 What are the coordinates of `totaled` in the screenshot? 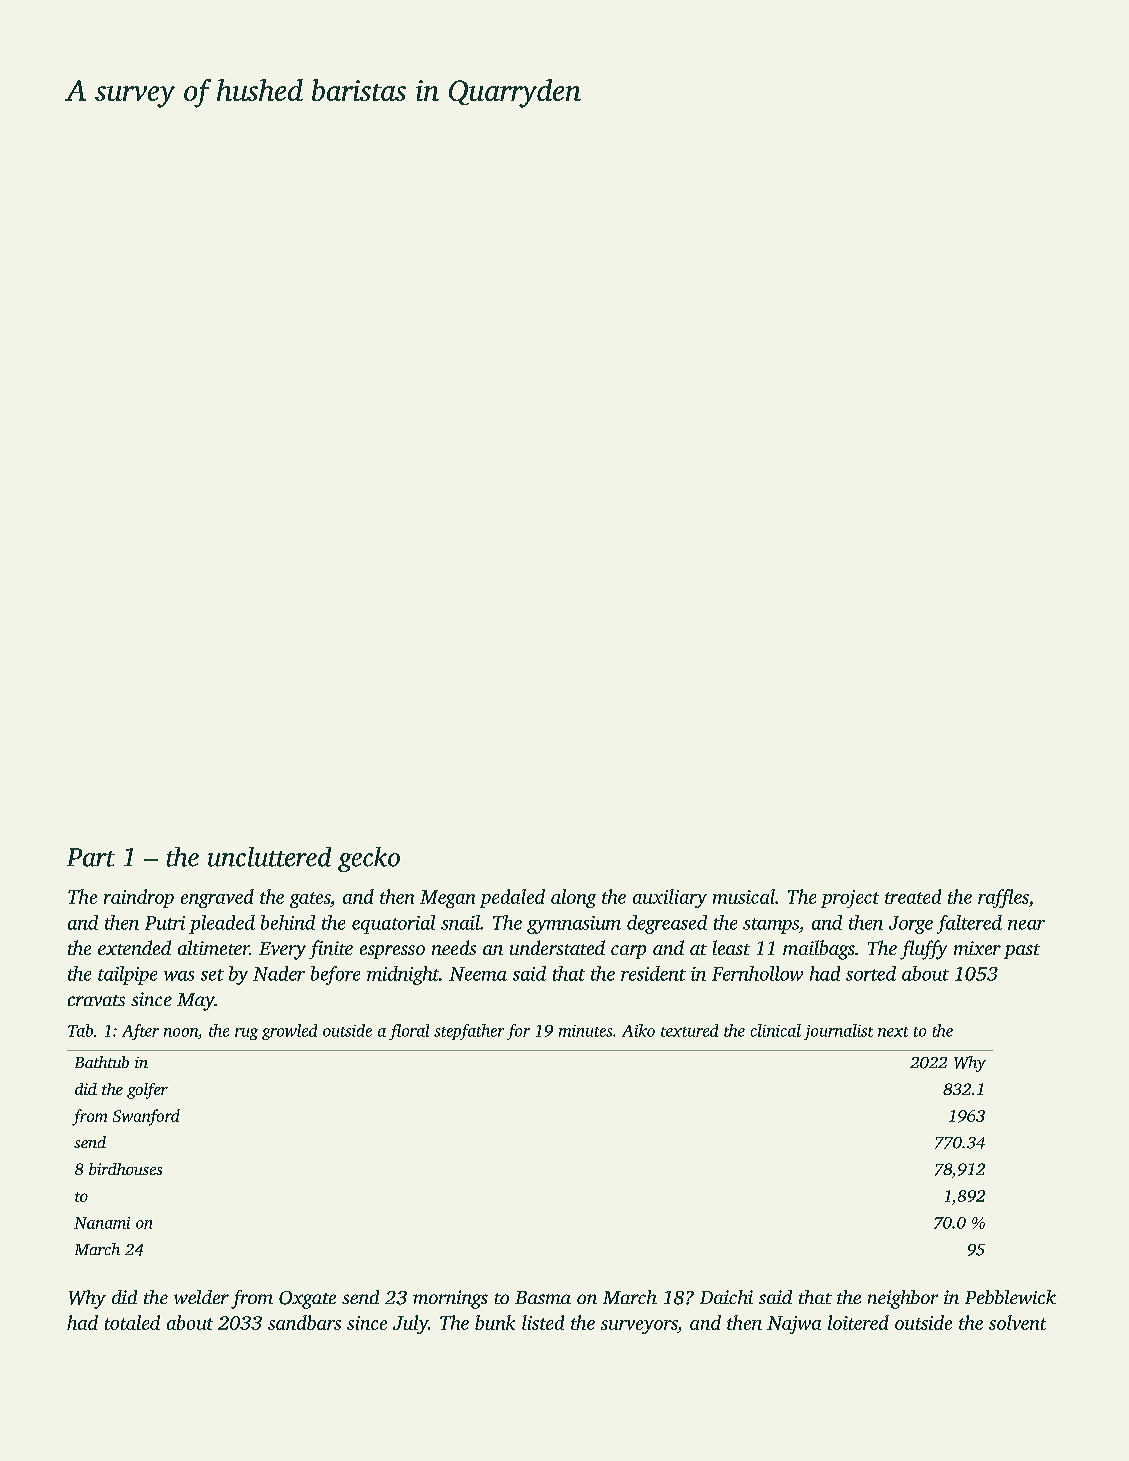 It's located at (132, 1322).
